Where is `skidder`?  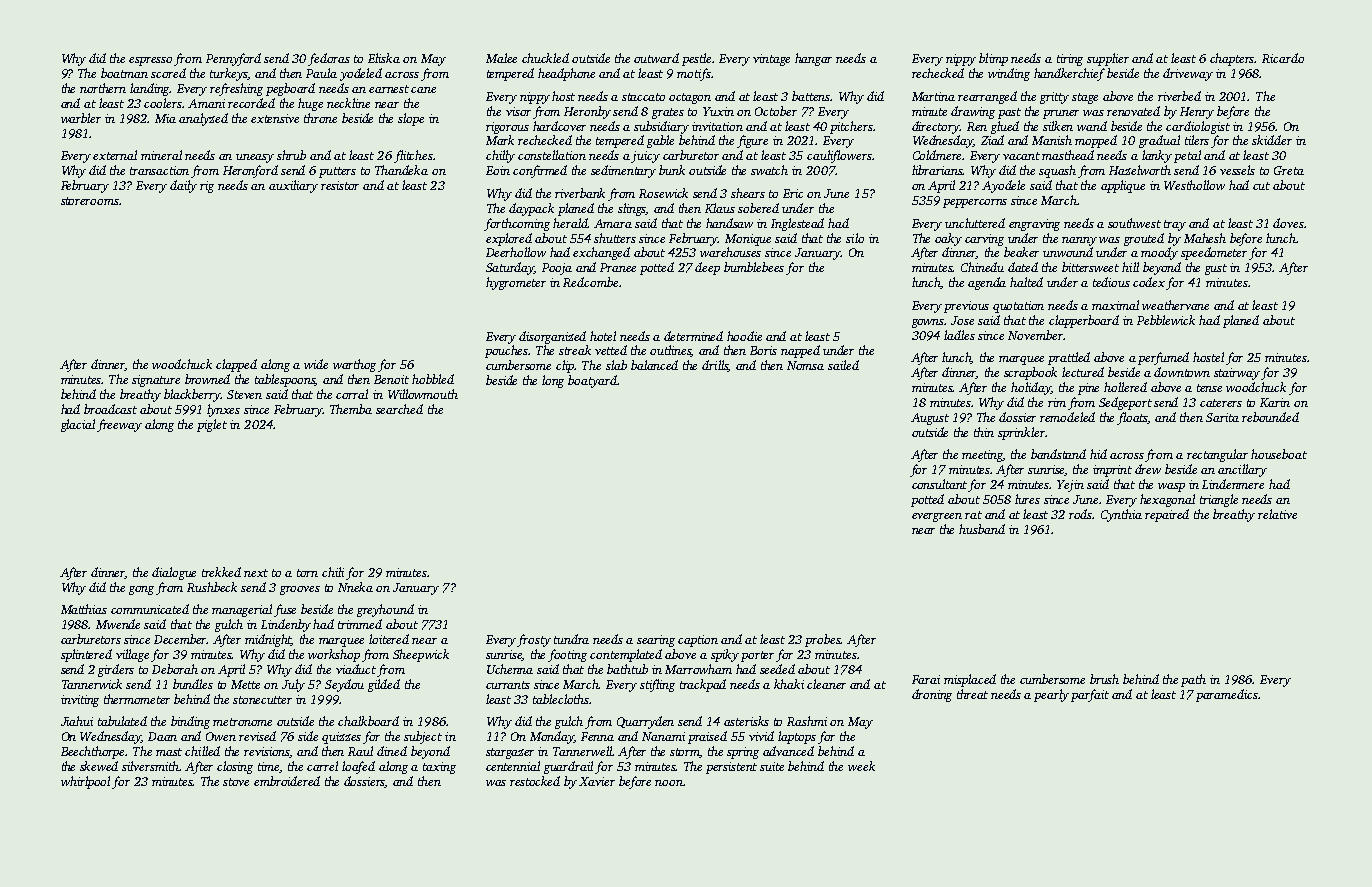 skidder is located at coordinates (1272, 140).
